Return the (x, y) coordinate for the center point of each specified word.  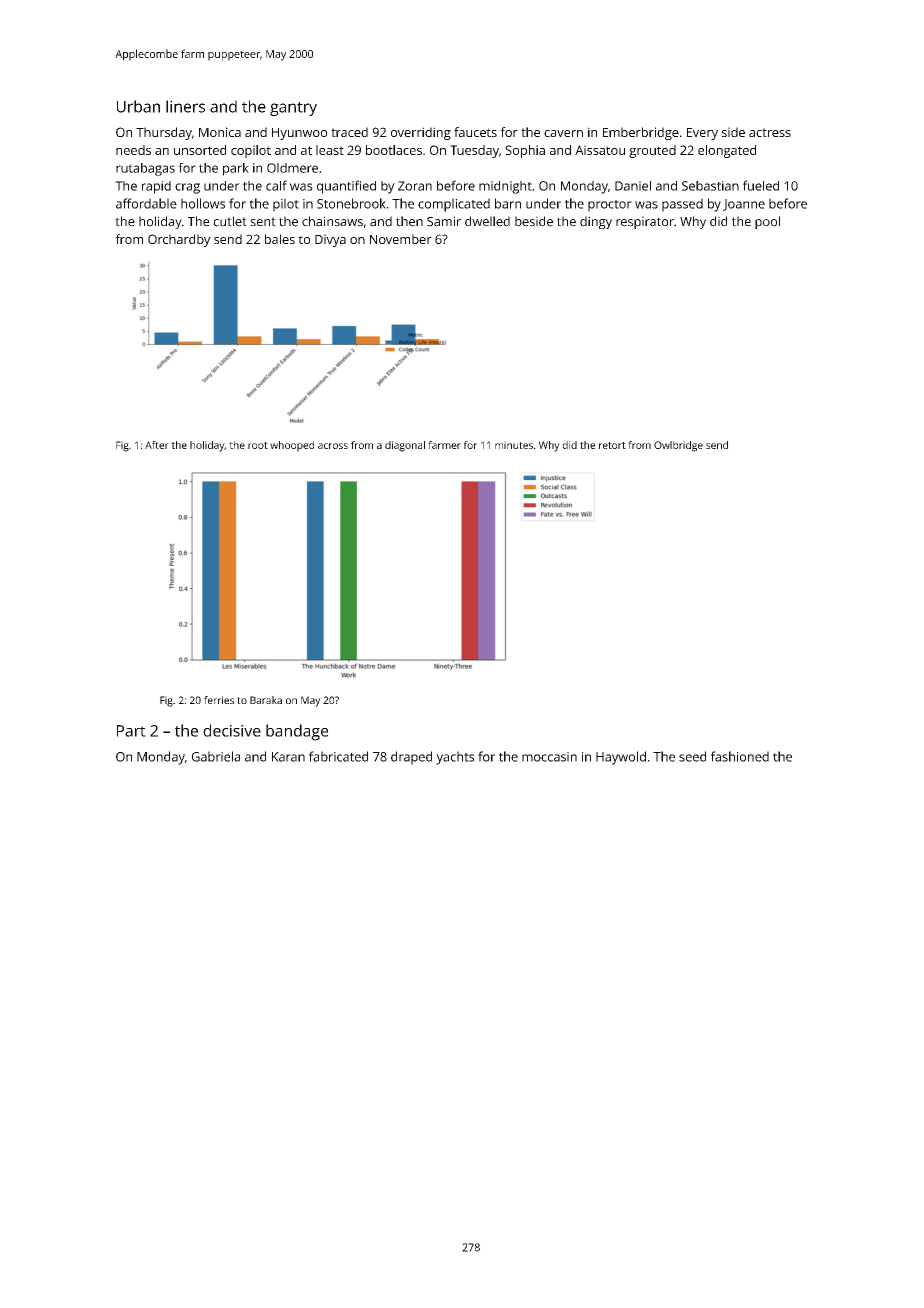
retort (612, 445)
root (258, 445)
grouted (652, 151)
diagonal (405, 446)
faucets (475, 132)
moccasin (549, 757)
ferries (219, 700)
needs (133, 150)
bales (280, 239)
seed (692, 756)
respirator (645, 222)
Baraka (266, 700)
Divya (330, 240)
